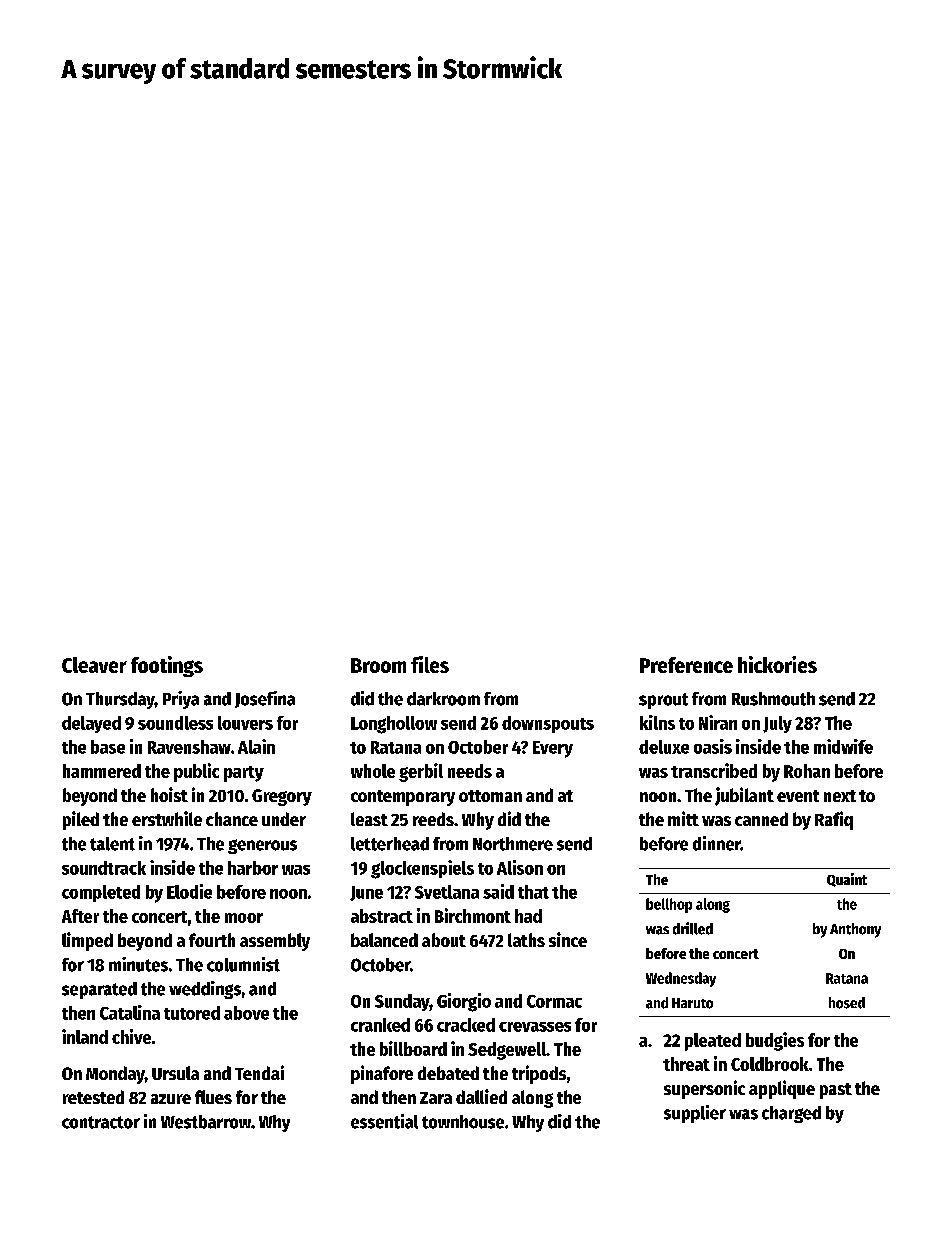 The width and height of the page is (952, 1233). I want to click on Quaint, so click(847, 880).
